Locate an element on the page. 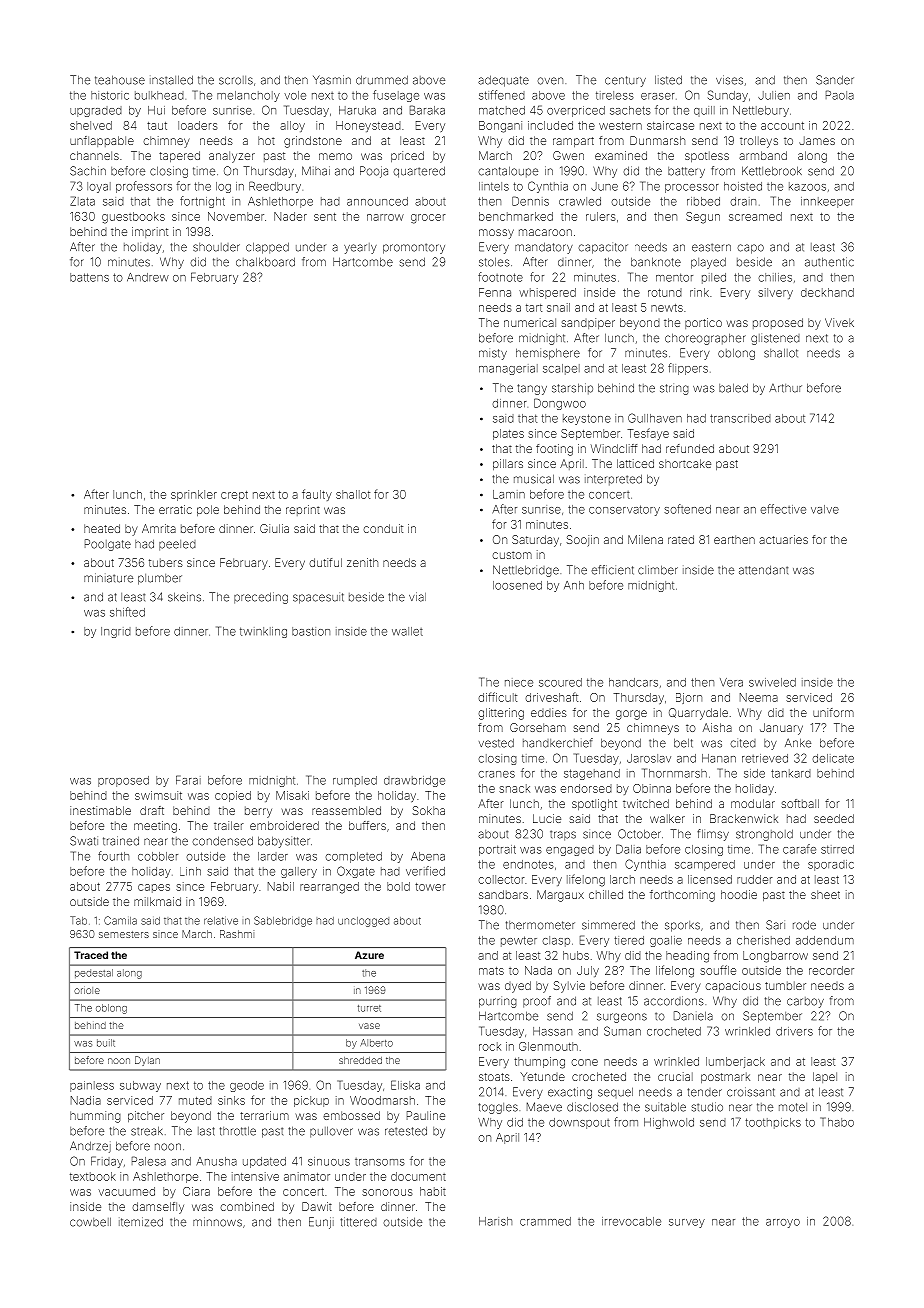 The height and width of the image is (1308, 924). Longbarrow is located at coordinates (775, 957).
